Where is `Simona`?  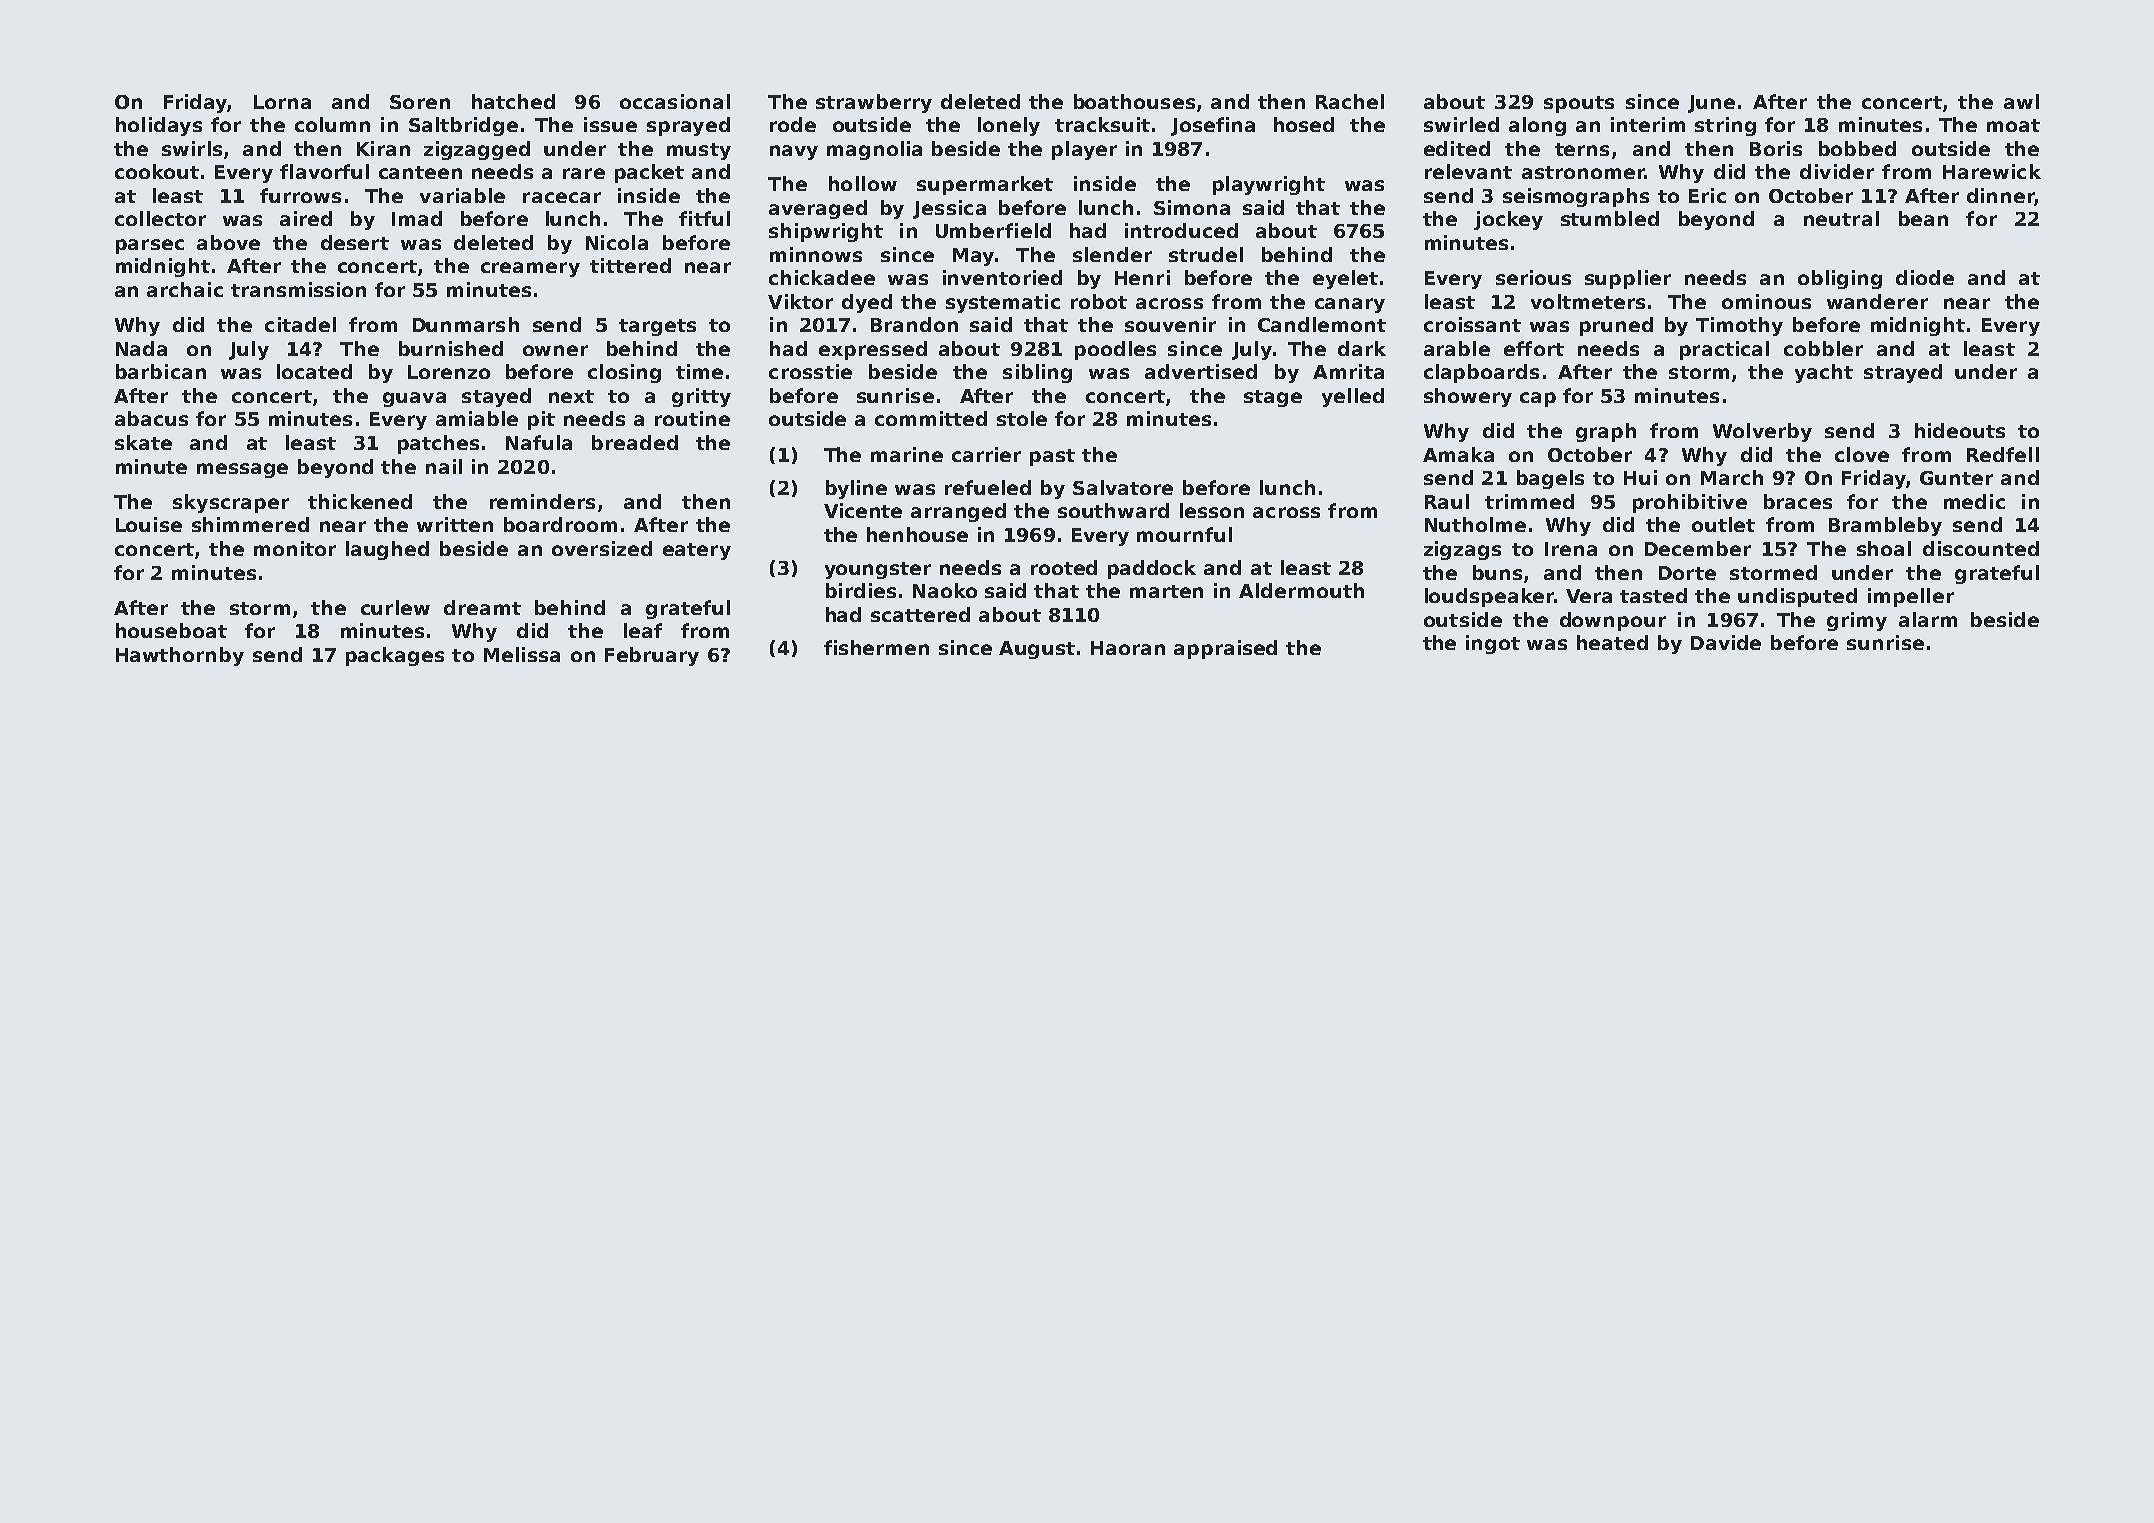 Simona is located at coordinates (1192, 207).
